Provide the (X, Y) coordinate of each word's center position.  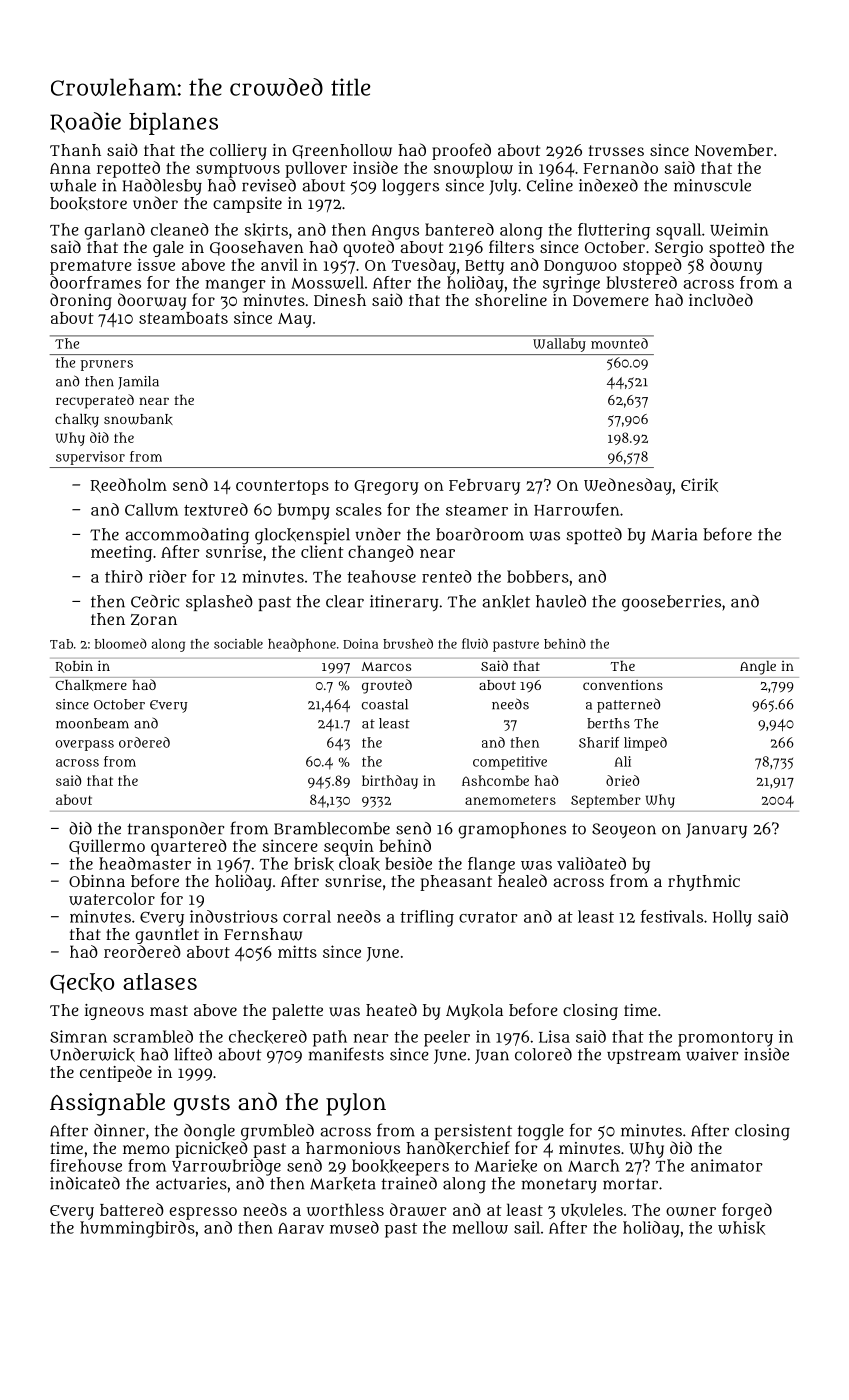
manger (235, 286)
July (503, 187)
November (733, 150)
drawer (418, 1209)
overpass (85, 745)
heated (391, 1009)
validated (591, 863)
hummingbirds (137, 1229)
